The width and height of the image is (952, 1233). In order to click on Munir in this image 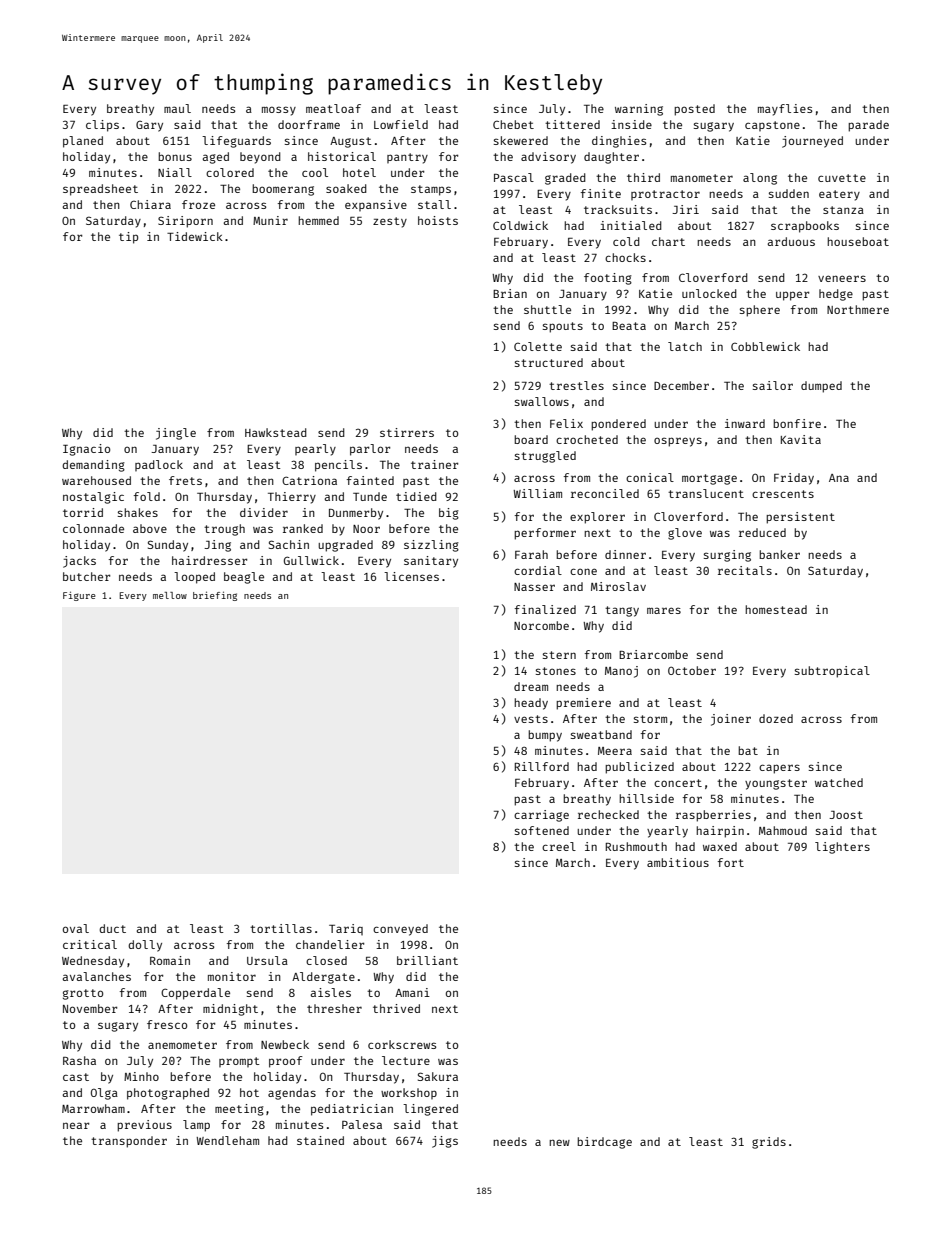, I will do `click(270, 220)`.
